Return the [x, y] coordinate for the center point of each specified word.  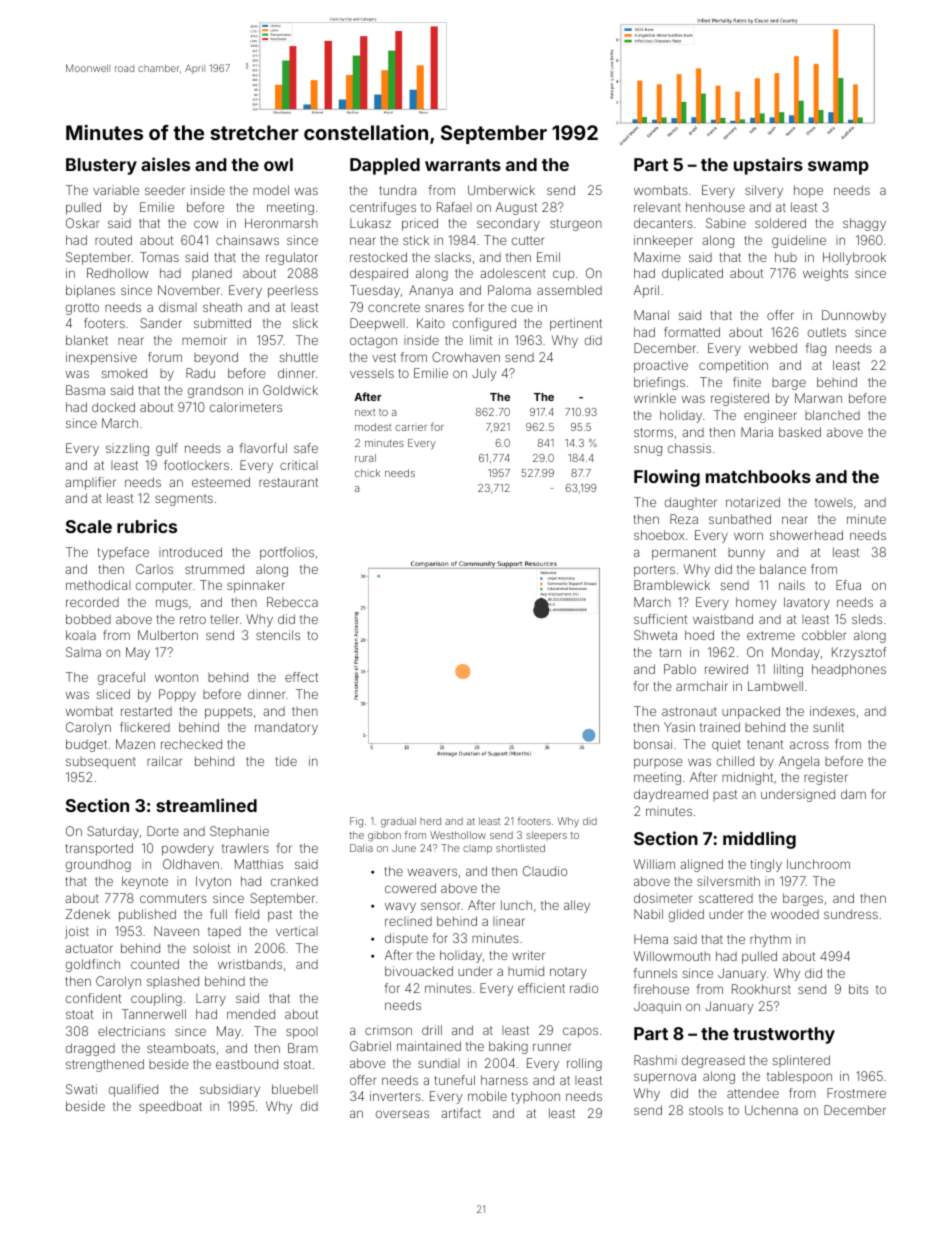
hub [786, 257]
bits [858, 989]
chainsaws [247, 240]
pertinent [576, 324]
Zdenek [88, 914]
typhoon [536, 1097]
